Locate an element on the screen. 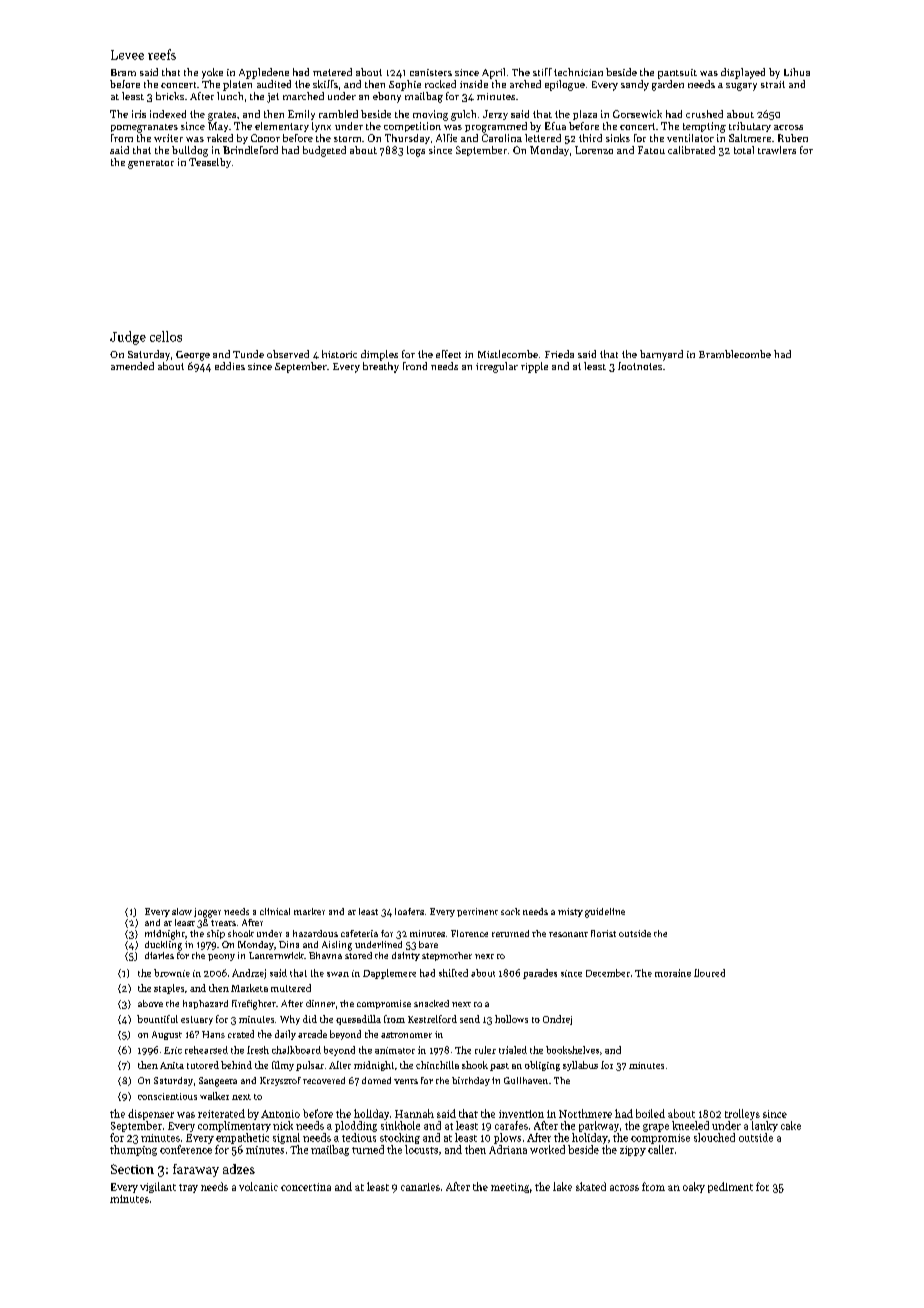  ripple is located at coordinates (534, 367).
